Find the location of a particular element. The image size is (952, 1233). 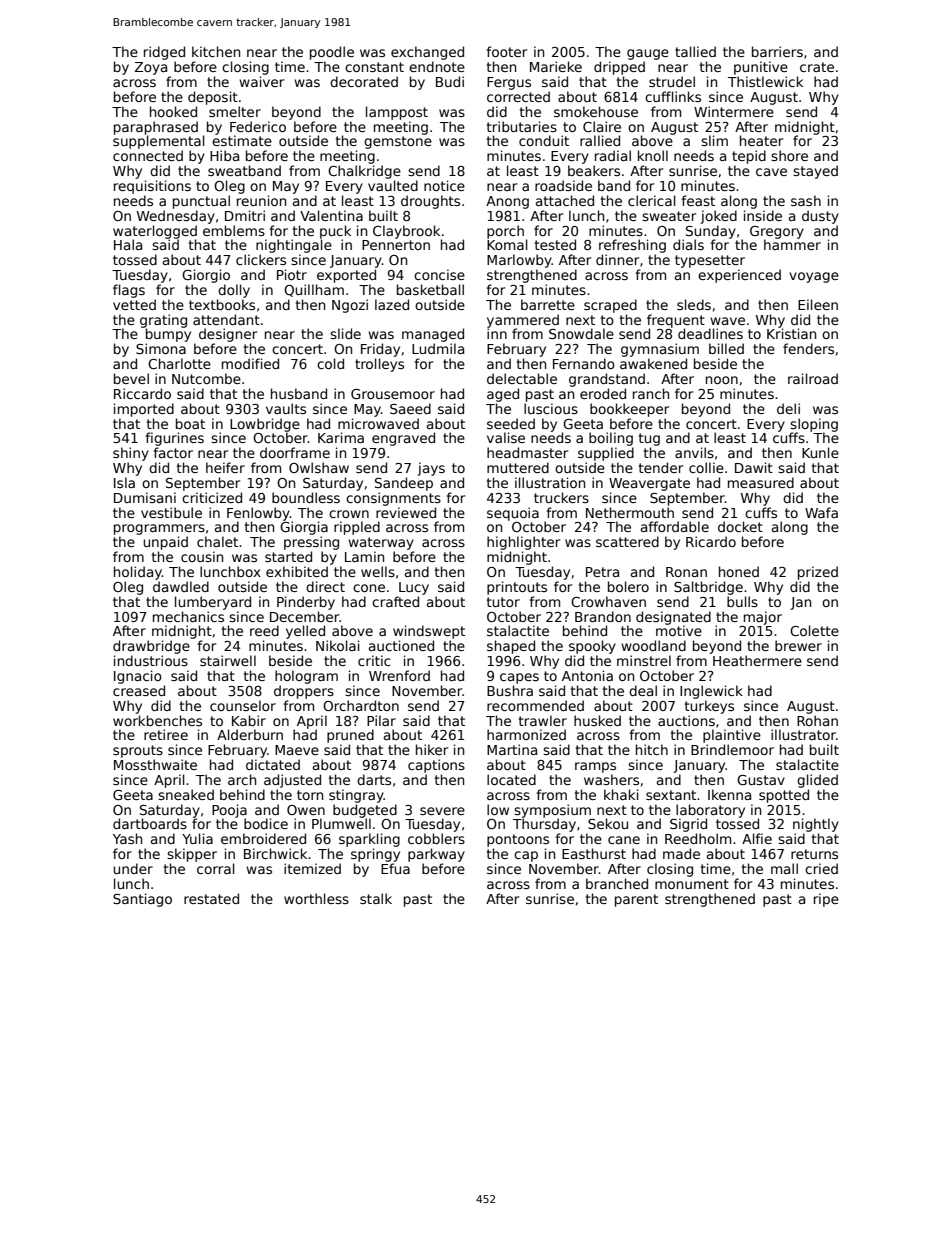

boat is located at coordinates (190, 423).
